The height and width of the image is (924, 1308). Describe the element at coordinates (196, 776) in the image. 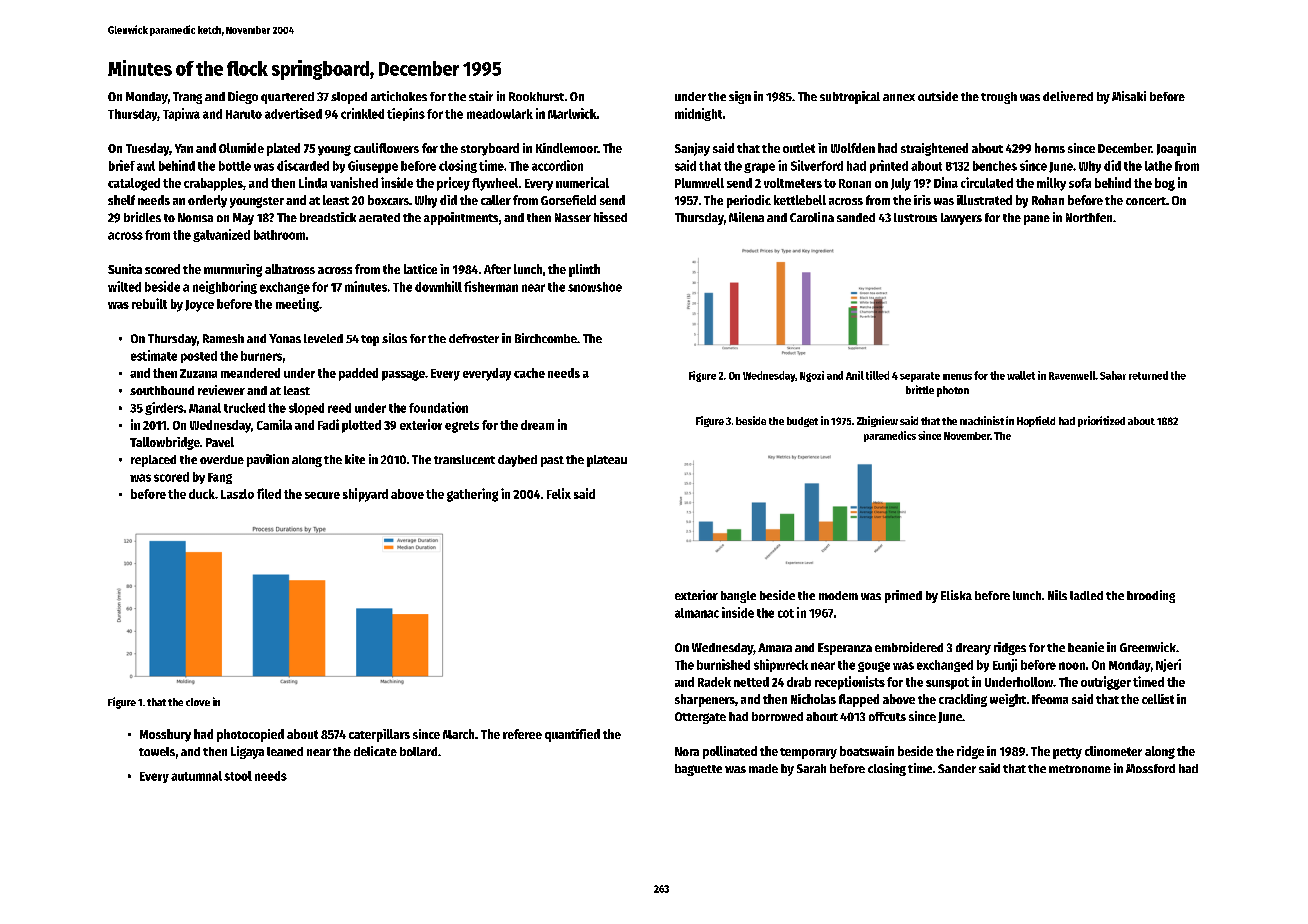

I see `autumnal` at that location.
